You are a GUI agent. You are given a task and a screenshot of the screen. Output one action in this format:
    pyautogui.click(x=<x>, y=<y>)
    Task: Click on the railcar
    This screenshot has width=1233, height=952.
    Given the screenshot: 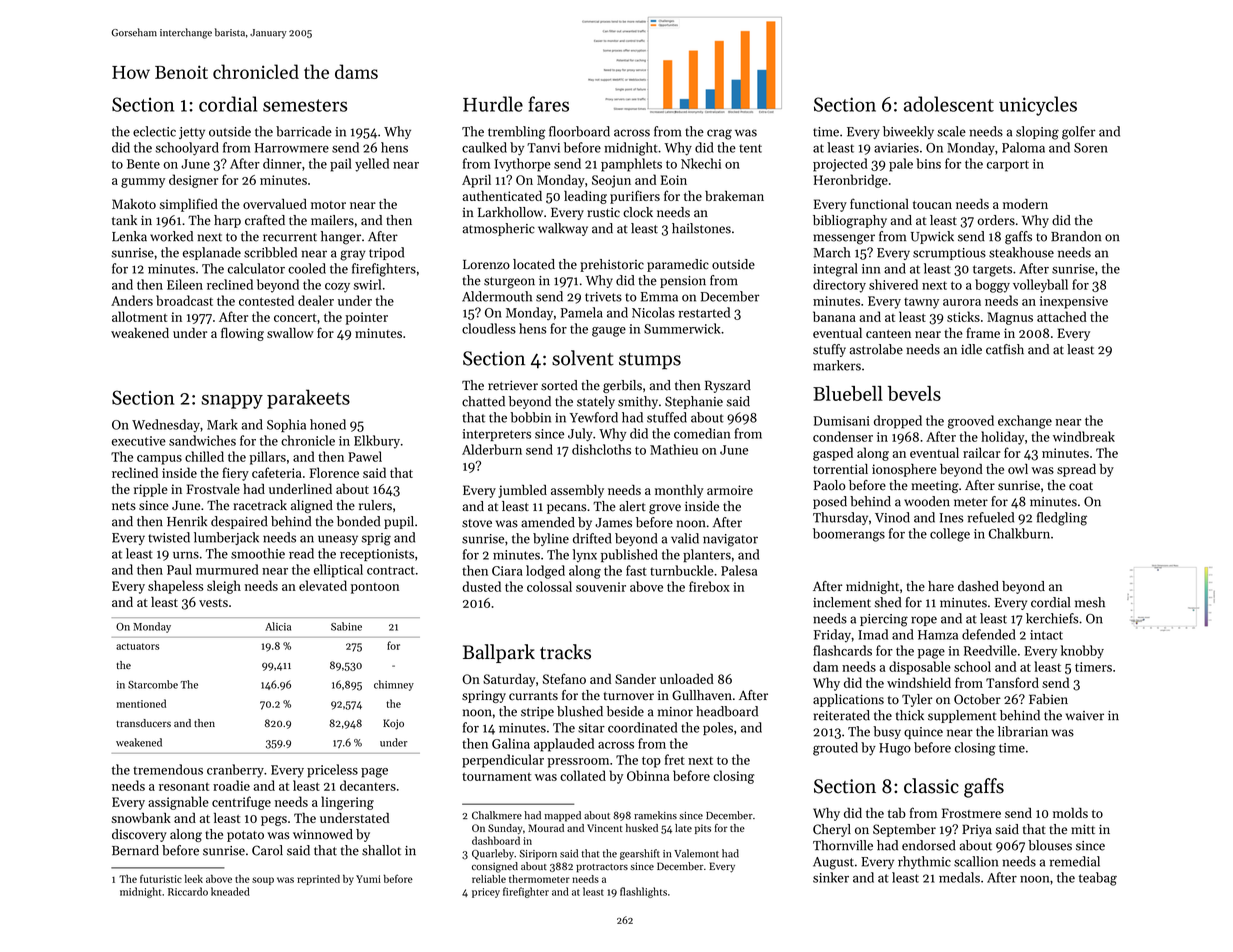 What is the action you would take?
    pyautogui.click(x=982, y=452)
